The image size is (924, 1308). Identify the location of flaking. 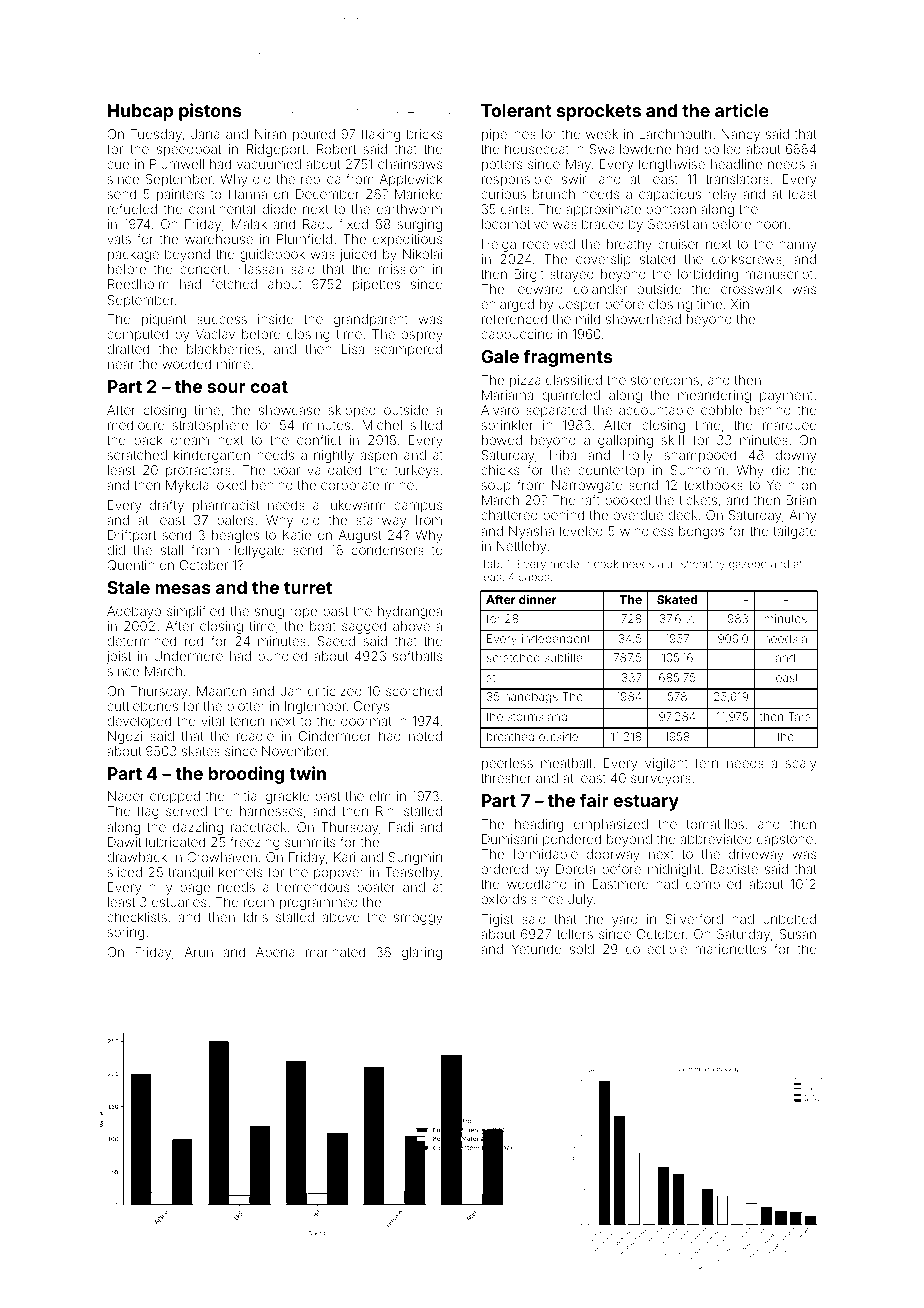
(380, 135).
